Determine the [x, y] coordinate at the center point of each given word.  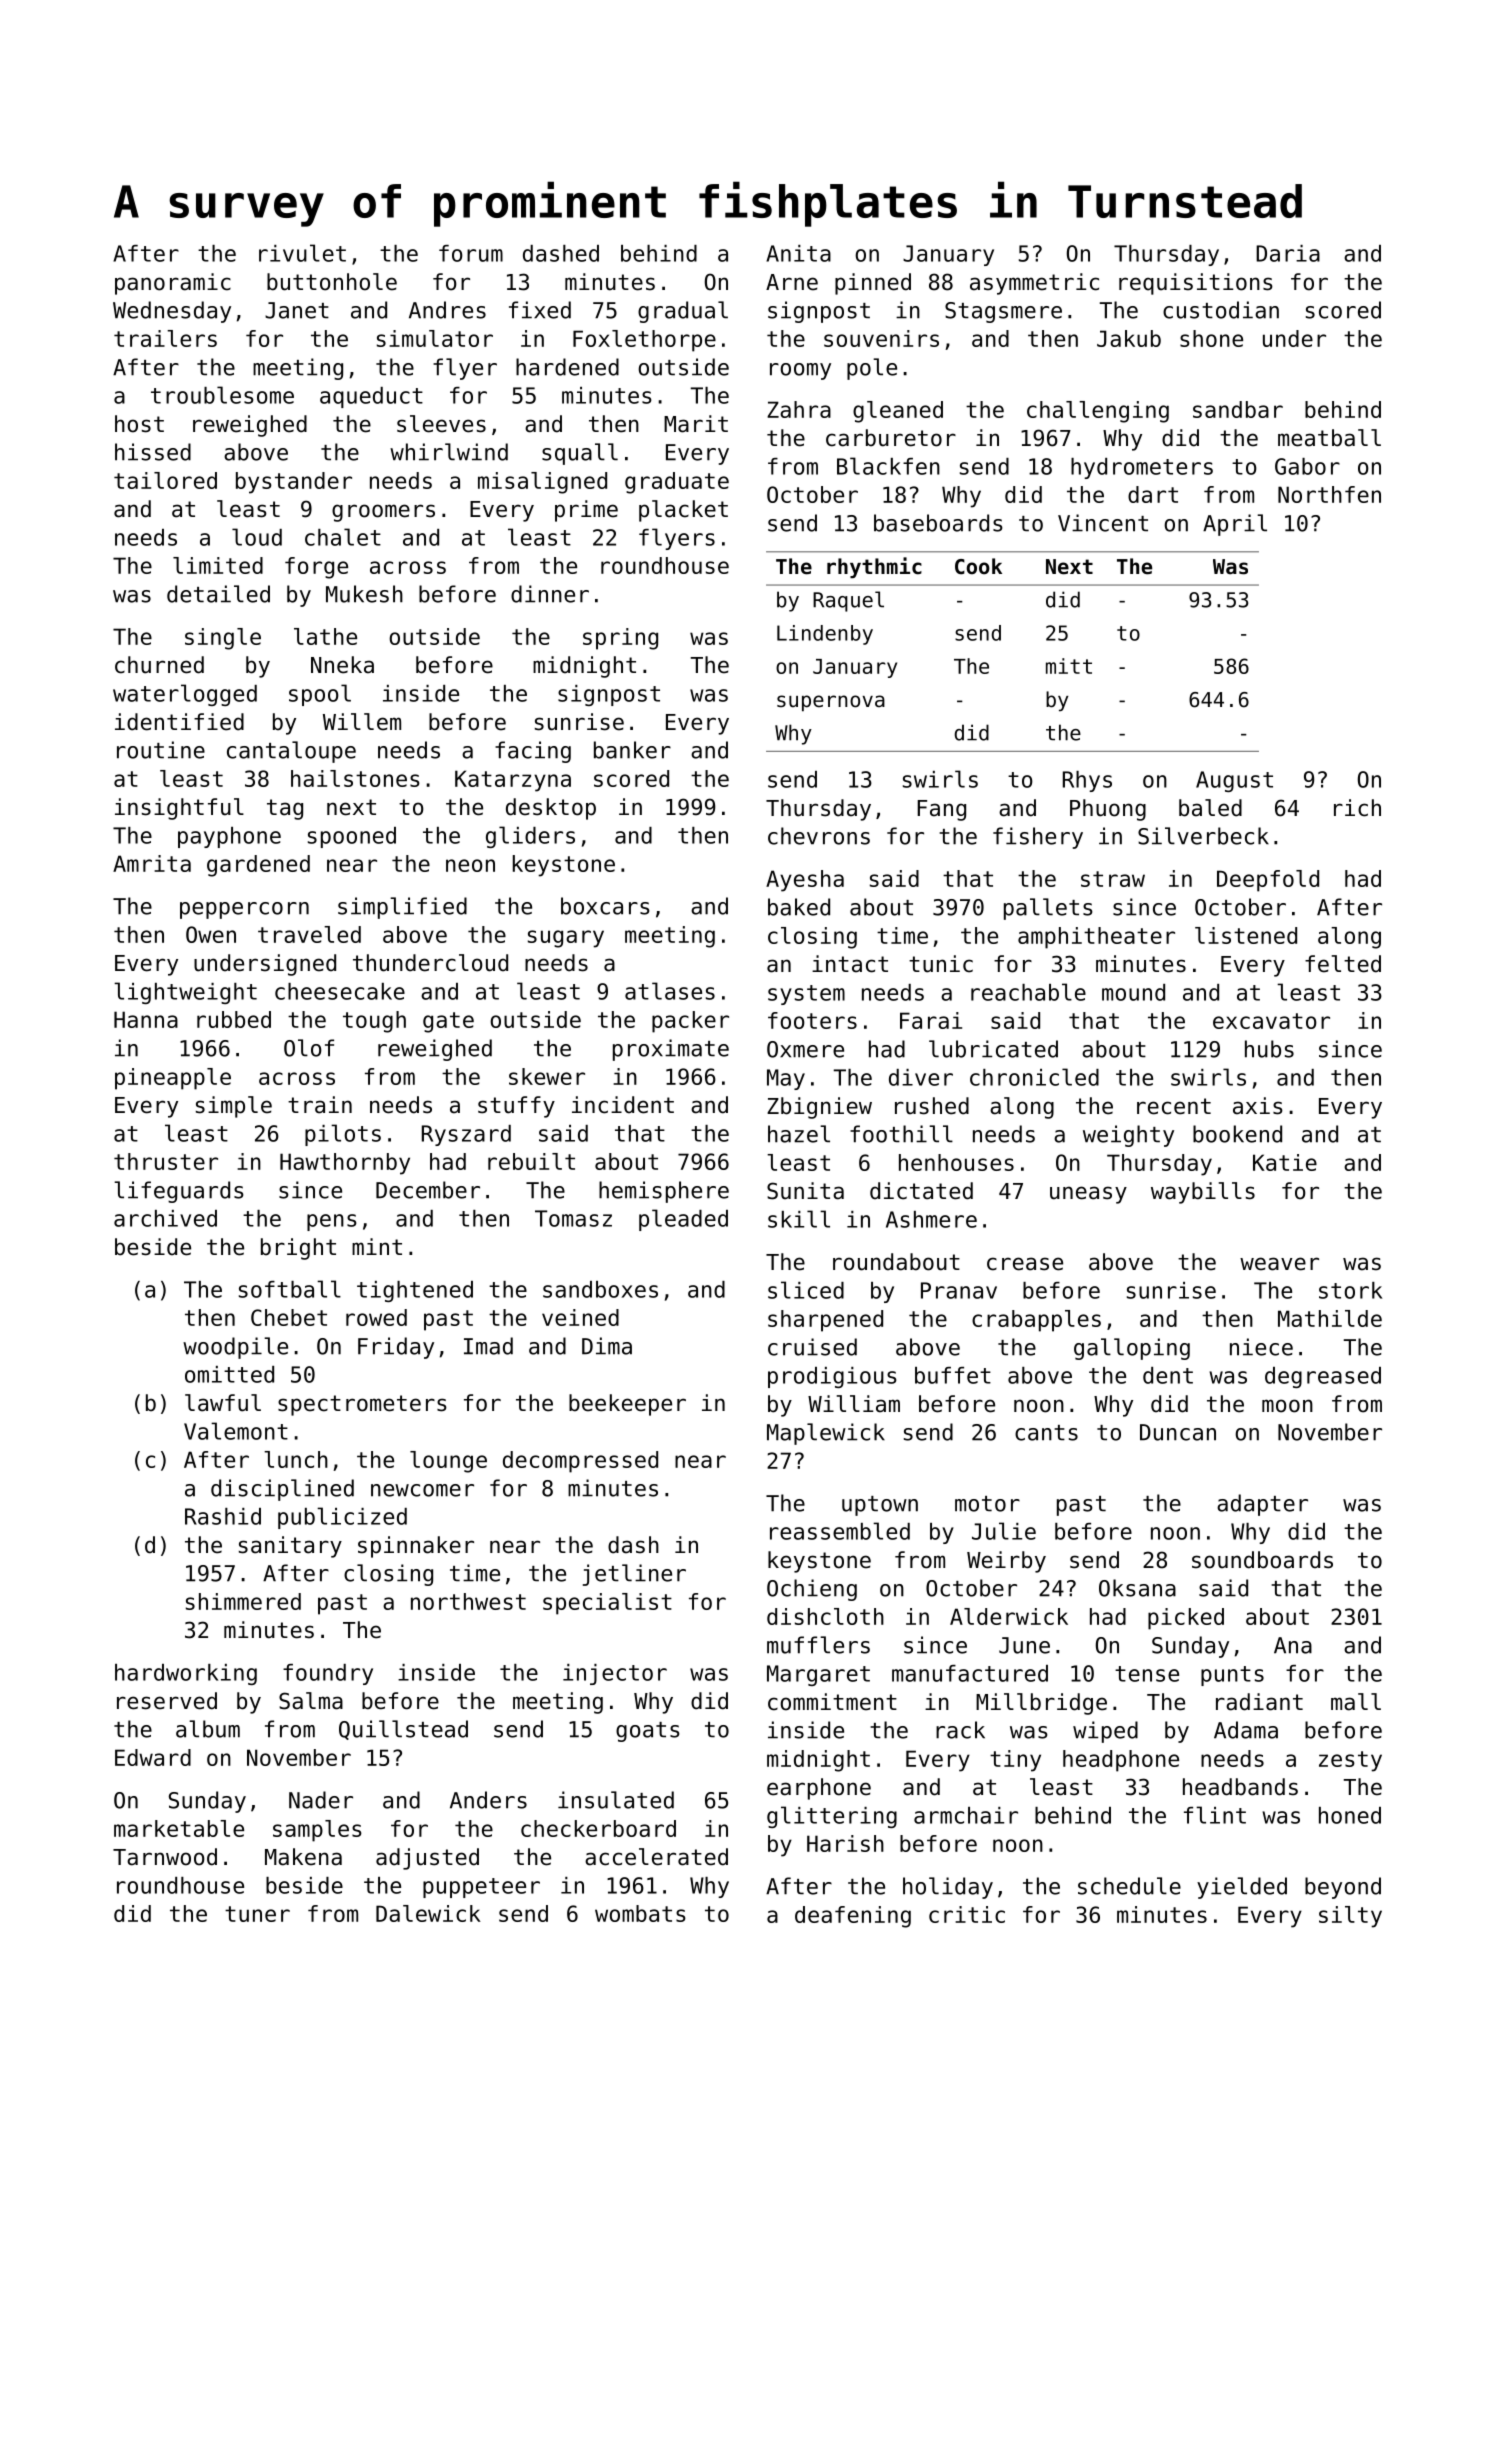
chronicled [1034, 1077]
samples [317, 1831]
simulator [435, 338]
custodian [1221, 310]
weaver [1279, 1264]
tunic [941, 964]
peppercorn [244, 910]
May [786, 1079]
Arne [792, 282]
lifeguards [179, 1192]
